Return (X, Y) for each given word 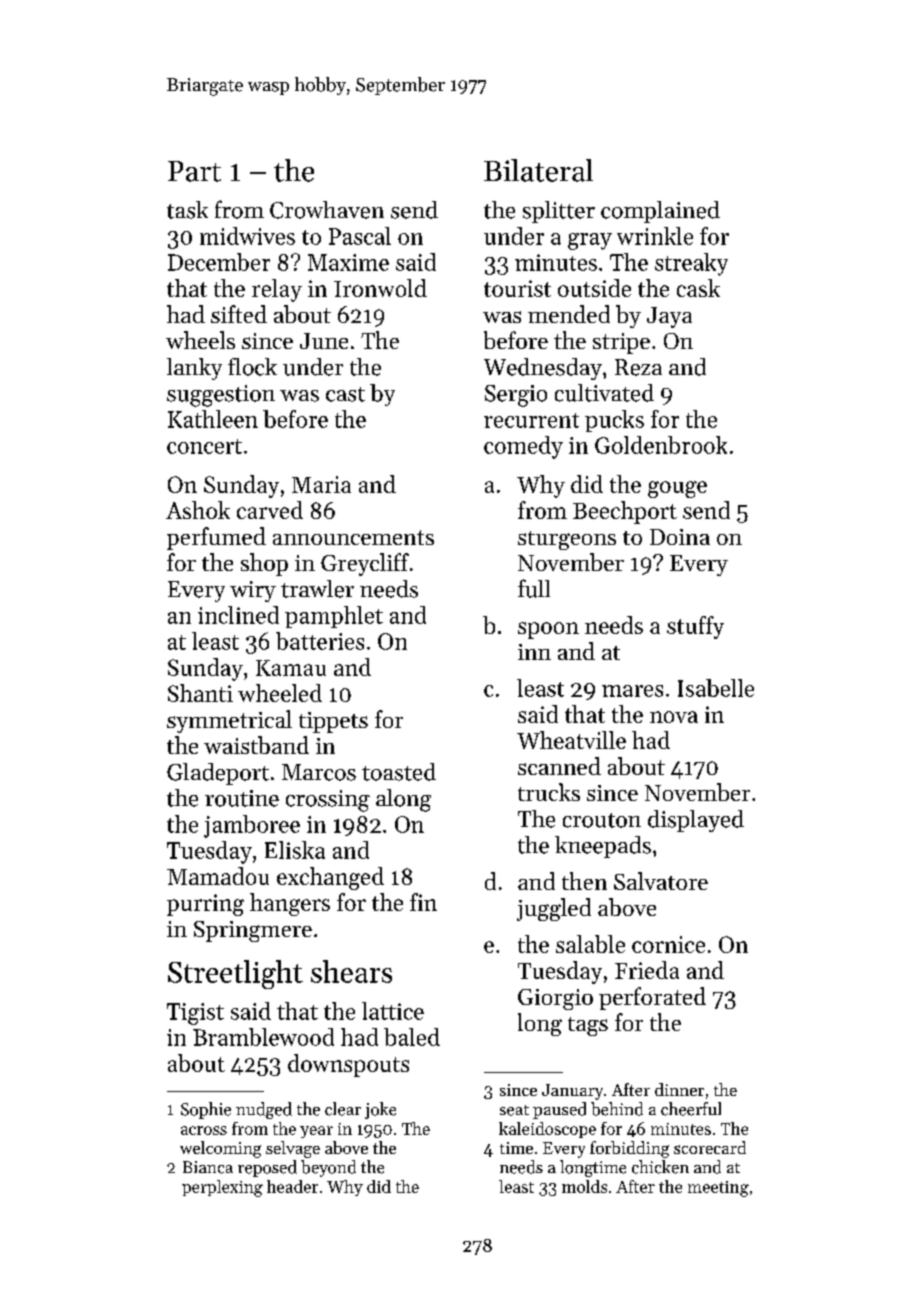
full (534, 588)
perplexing (222, 1188)
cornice (668, 944)
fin (423, 902)
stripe (621, 343)
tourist (517, 288)
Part (194, 171)
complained (660, 212)
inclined (238, 615)
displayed (696, 821)
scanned (559, 766)
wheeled (280, 693)
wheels (200, 340)
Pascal (360, 236)
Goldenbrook (661, 445)
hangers (290, 904)
